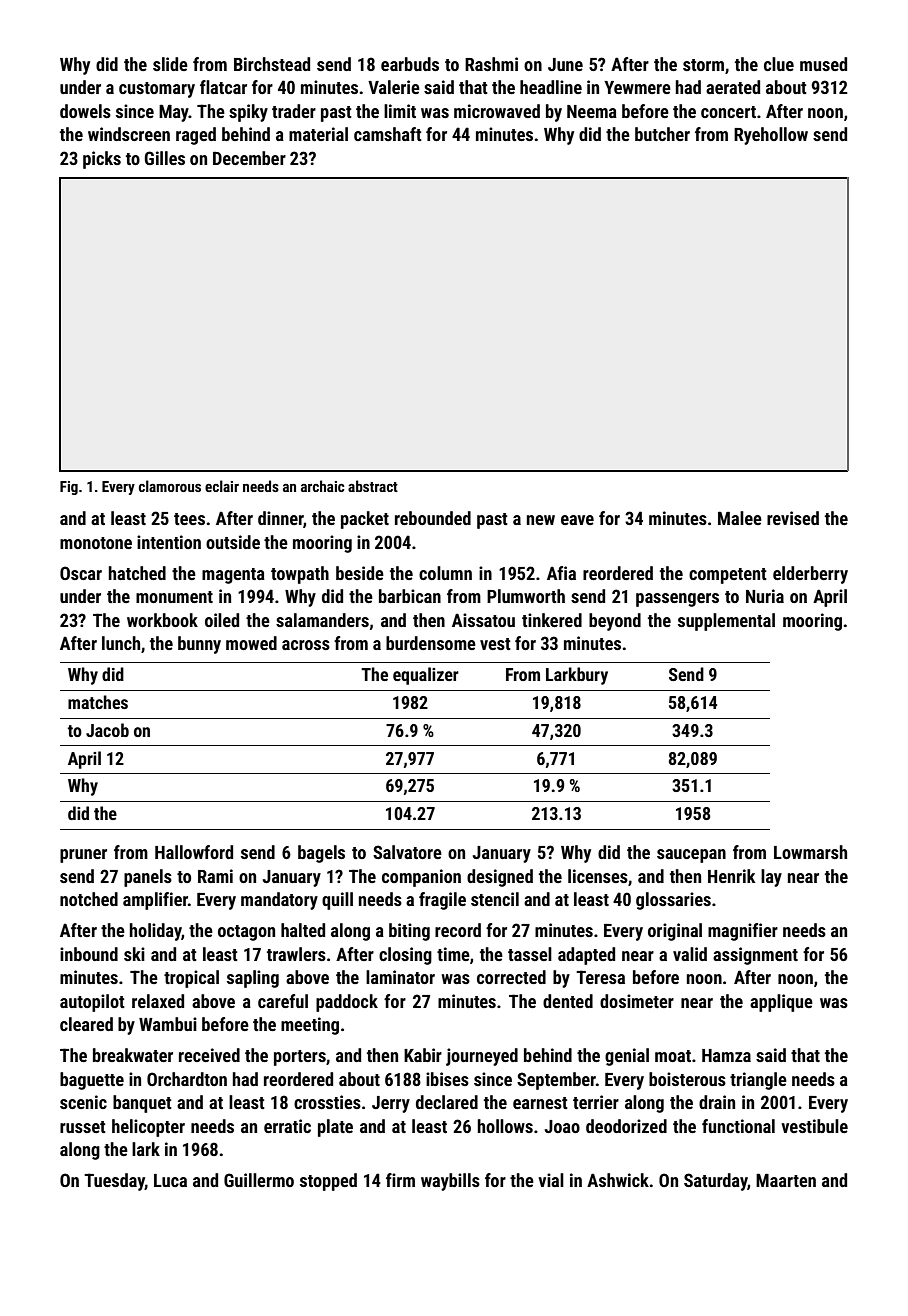 The width and height of the image is (908, 1316). I want to click on Nuria, so click(765, 596).
